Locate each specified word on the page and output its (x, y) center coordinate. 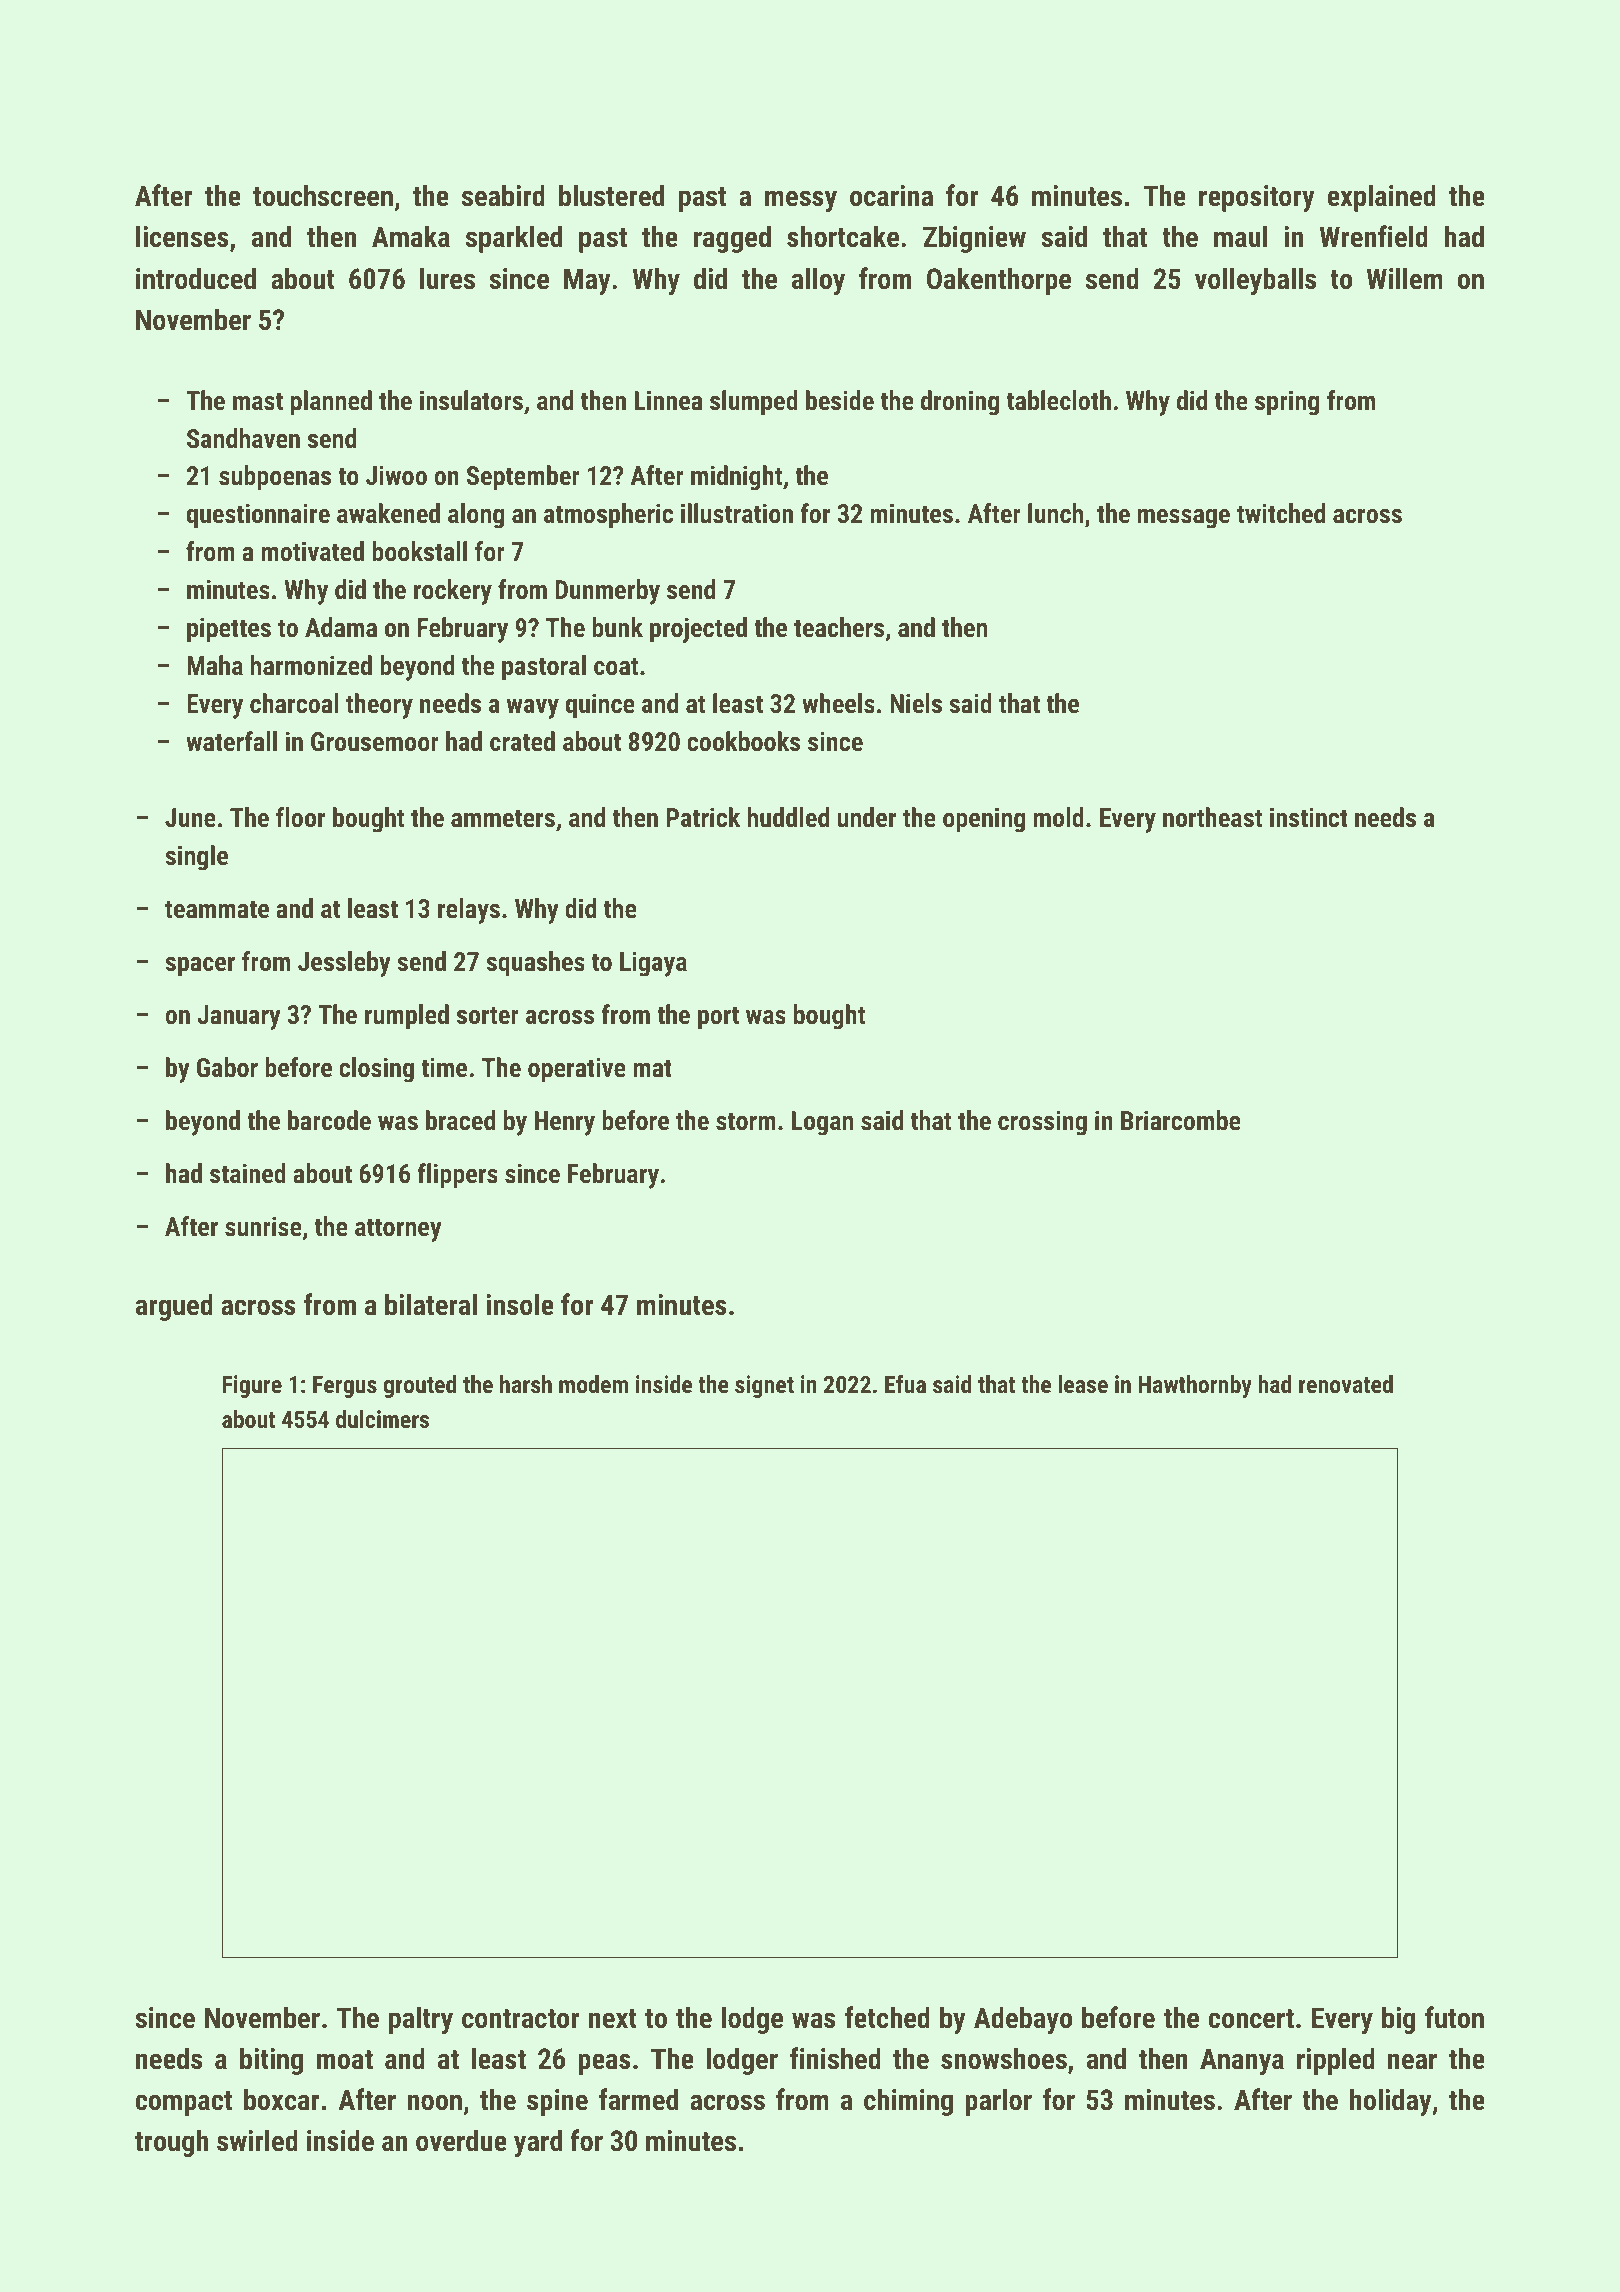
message (1184, 519)
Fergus (345, 1387)
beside (840, 400)
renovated (1346, 1384)
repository (1257, 198)
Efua (905, 1384)
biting (271, 2061)
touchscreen (323, 195)
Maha (215, 665)
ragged (732, 239)
